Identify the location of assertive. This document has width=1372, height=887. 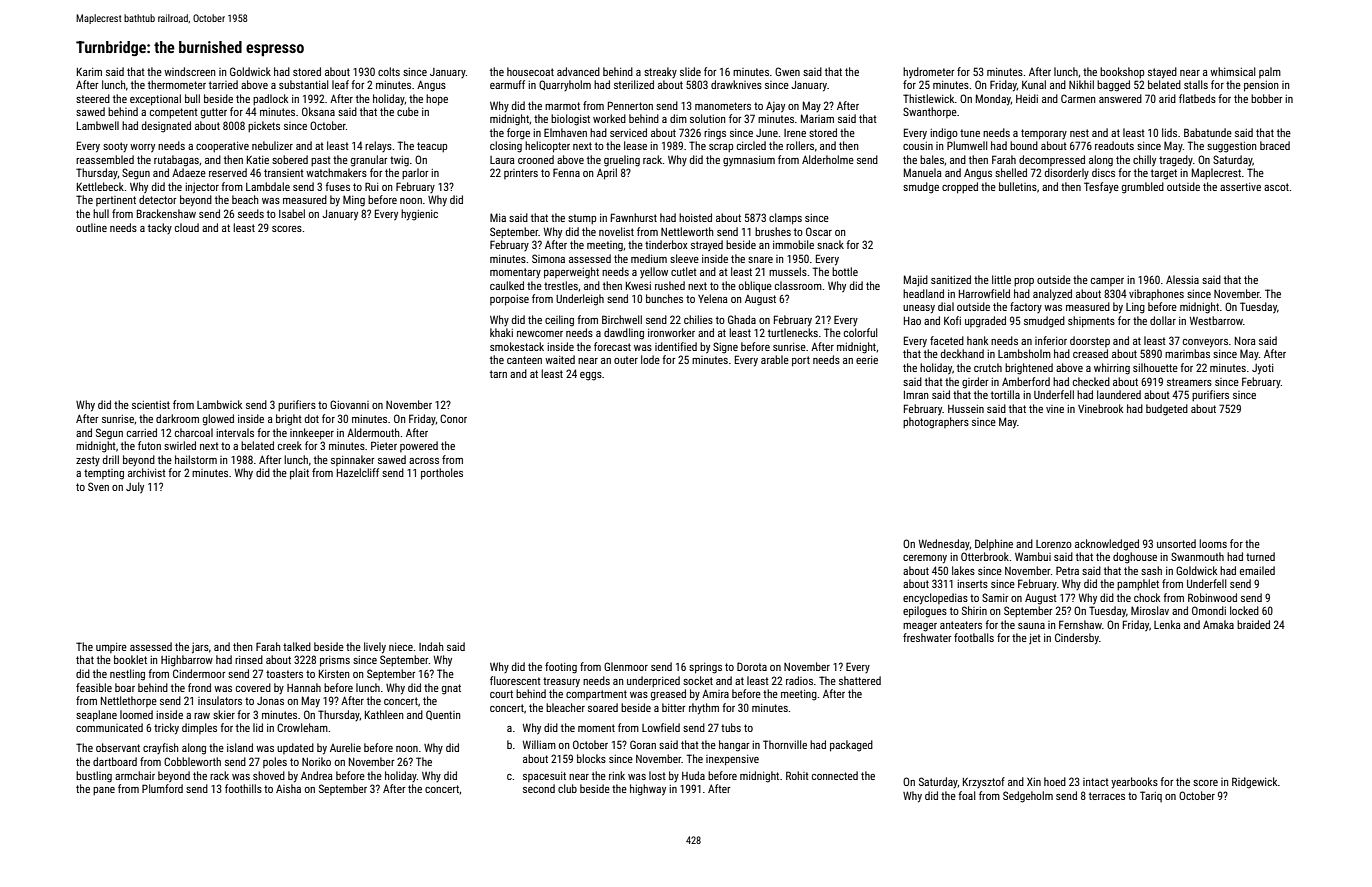
(1240, 187).
